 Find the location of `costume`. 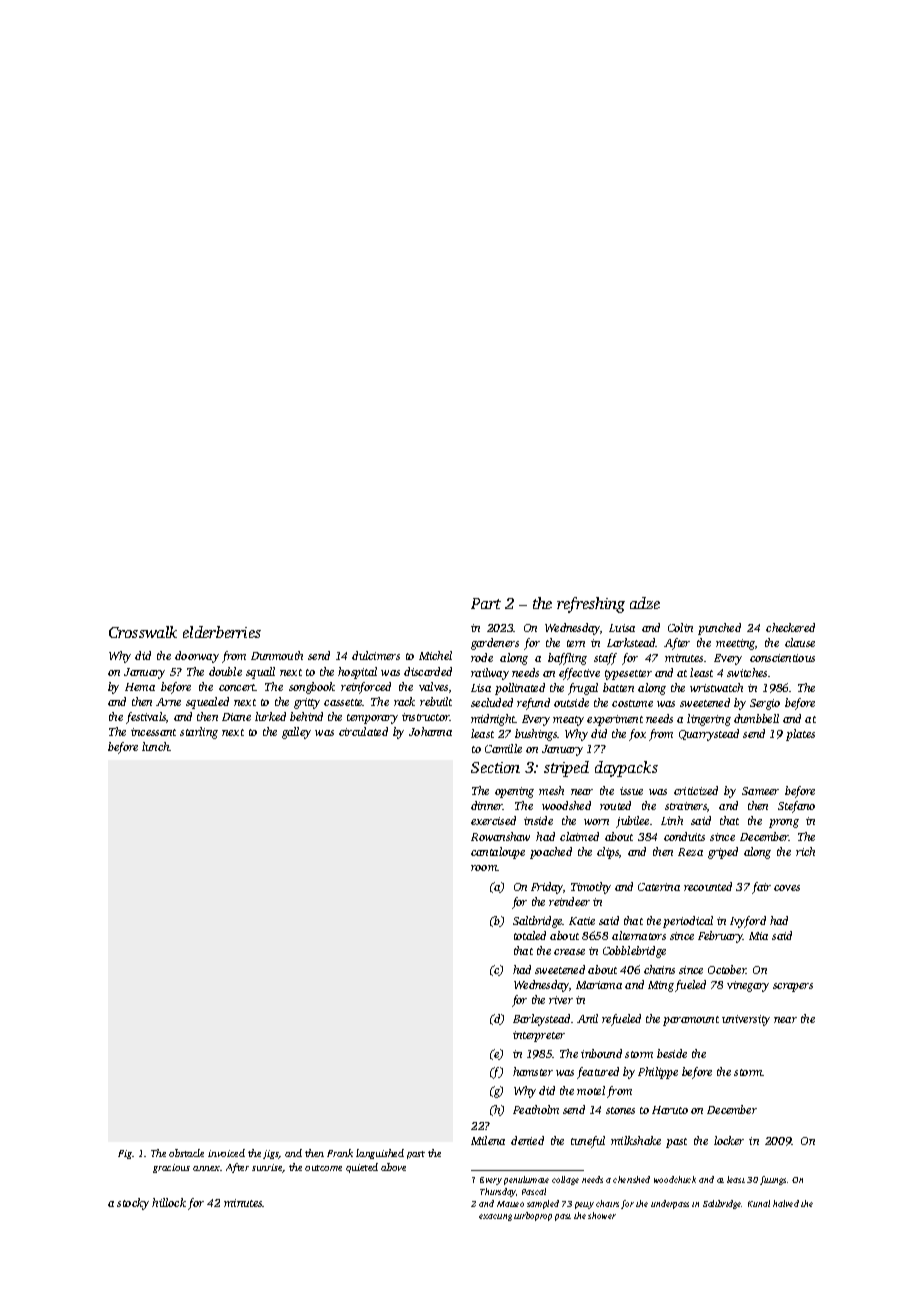

costume is located at coordinates (632, 703).
